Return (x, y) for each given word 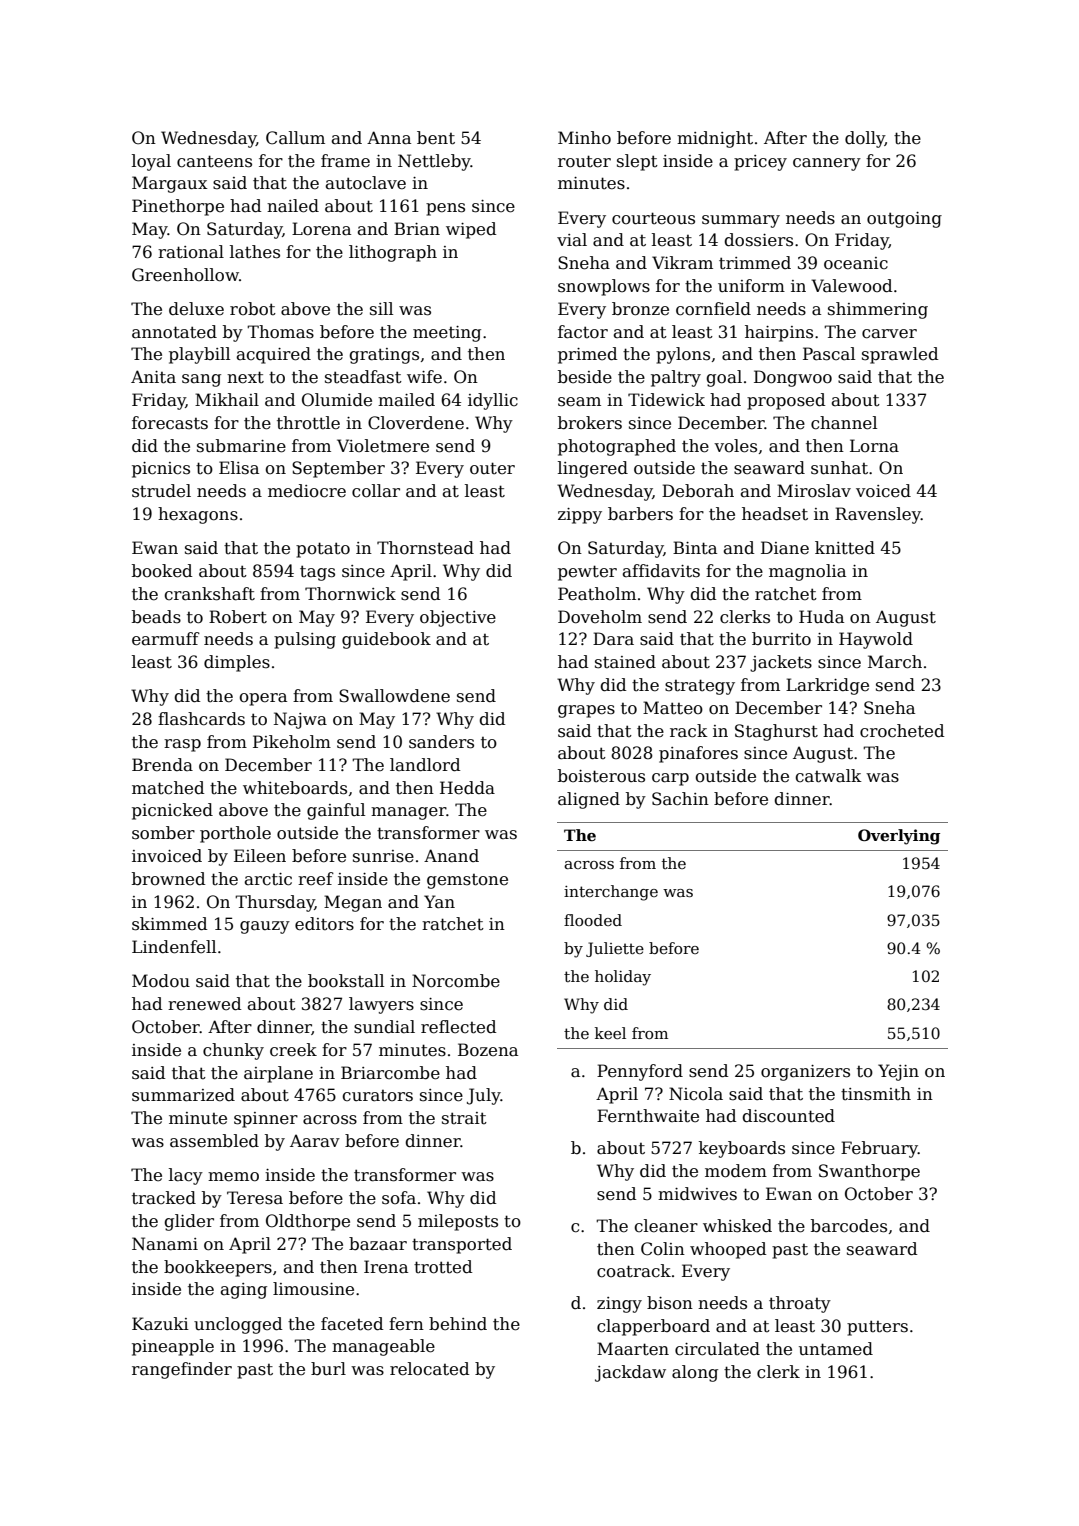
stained (625, 662)
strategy (700, 687)
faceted (352, 1324)
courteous (653, 218)
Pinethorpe (178, 207)
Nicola (696, 1094)
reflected (458, 1027)
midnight (715, 139)
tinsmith (876, 1094)
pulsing (305, 640)
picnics (161, 470)
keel (610, 1033)
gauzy (265, 927)
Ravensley (878, 515)
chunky (233, 1051)
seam (579, 402)
